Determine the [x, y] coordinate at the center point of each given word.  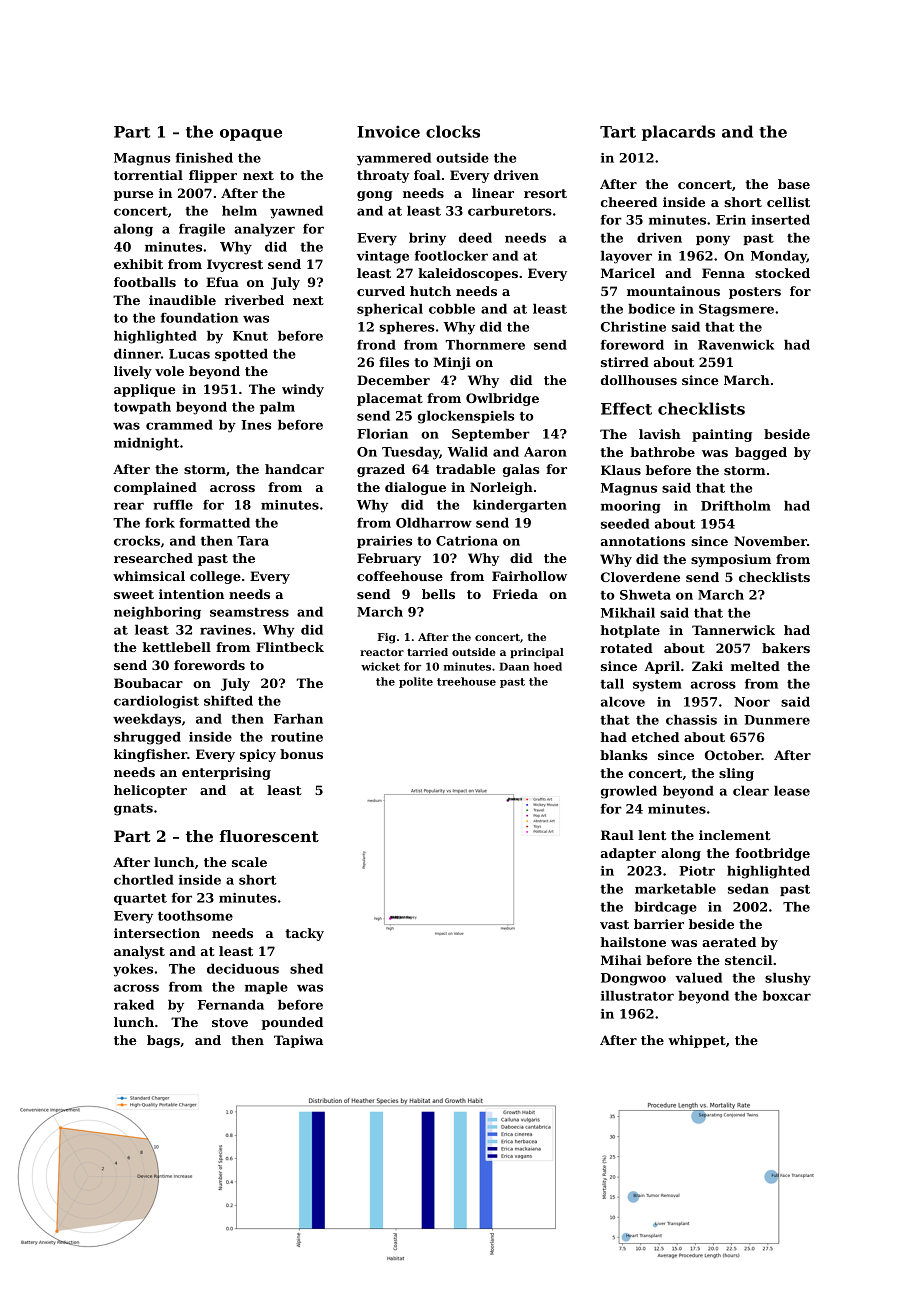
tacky [304, 934]
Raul [617, 835]
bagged [761, 453]
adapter [628, 854]
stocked [782, 273]
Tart [618, 132]
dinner [137, 354]
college [215, 577]
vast [614, 924]
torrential [148, 175]
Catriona [467, 541]
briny [427, 239]
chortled [144, 880]
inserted [780, 220]
